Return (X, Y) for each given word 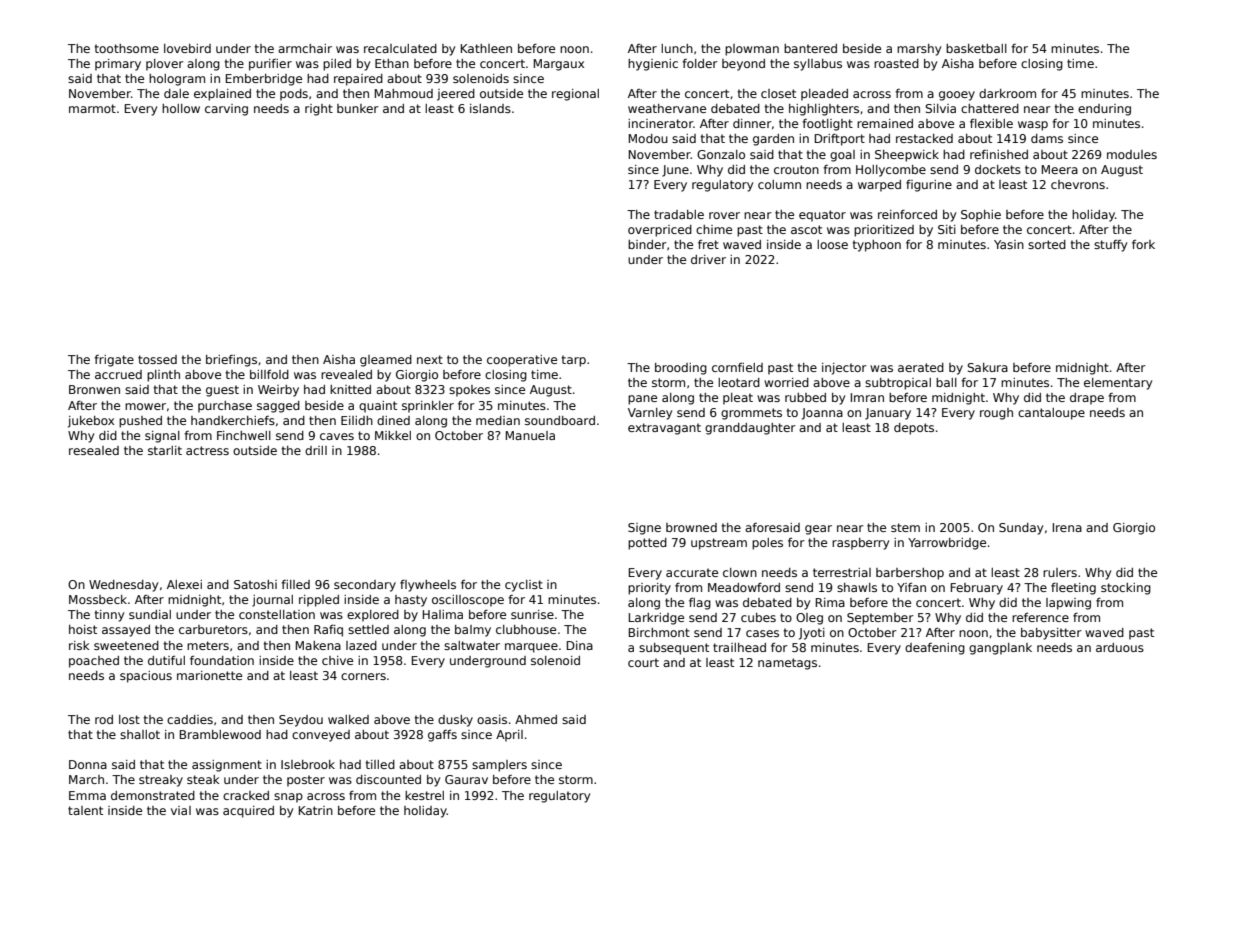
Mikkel (393, 435)
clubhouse (526, 629)
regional (575, 95)
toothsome (127, 48)
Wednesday (123, 586)
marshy (919, 50)
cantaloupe (1051, 414)
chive (337, 660)
